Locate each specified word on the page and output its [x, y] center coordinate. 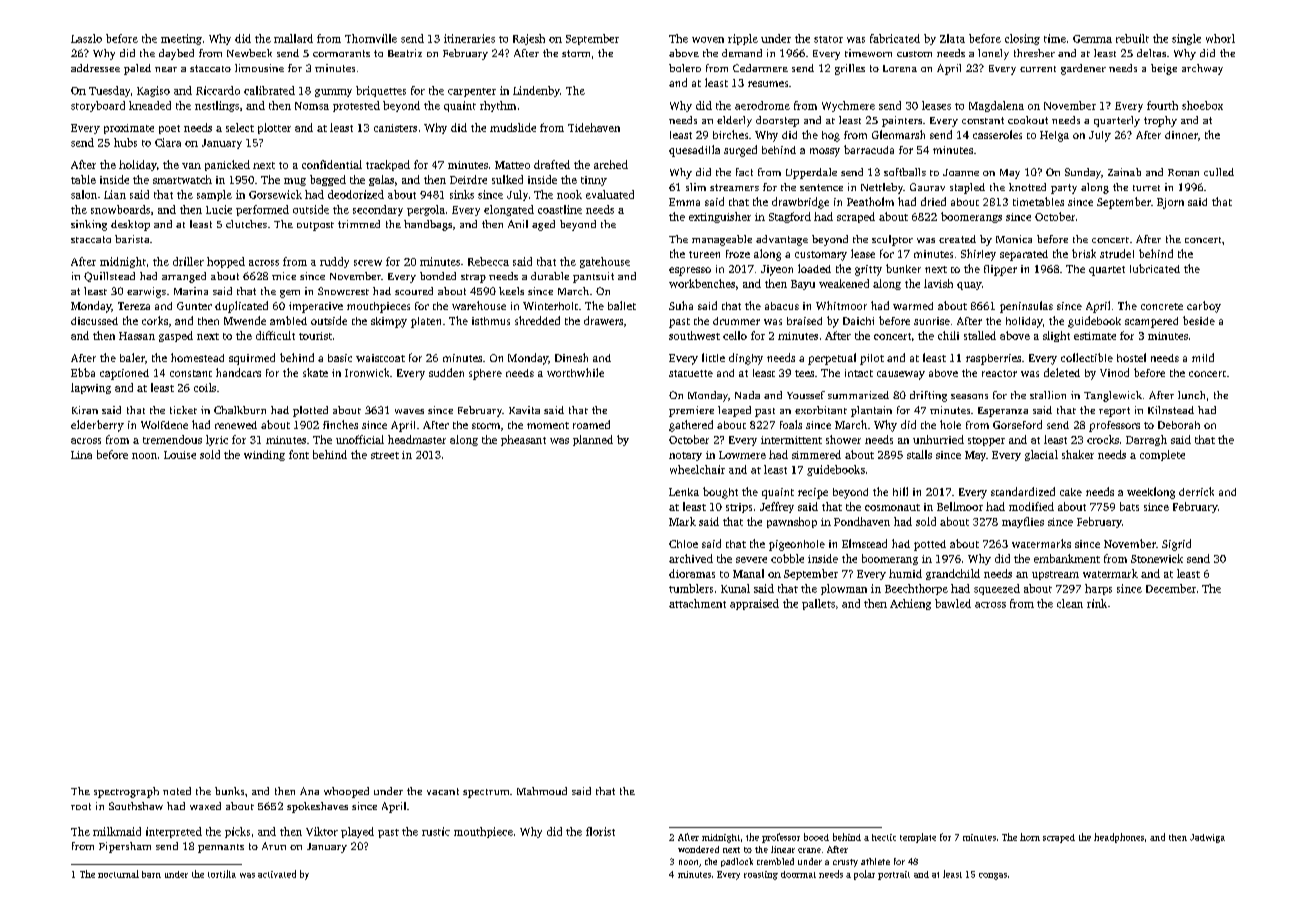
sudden [446, 372]
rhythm [498, 106]
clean [1070, 603]
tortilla [222, 874]
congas [993, 876]
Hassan [137, 336]
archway [1202, 69]
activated [277, 874]
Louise [180, 455]
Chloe [683, 544]
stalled [980, 335]
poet [169, 129]
